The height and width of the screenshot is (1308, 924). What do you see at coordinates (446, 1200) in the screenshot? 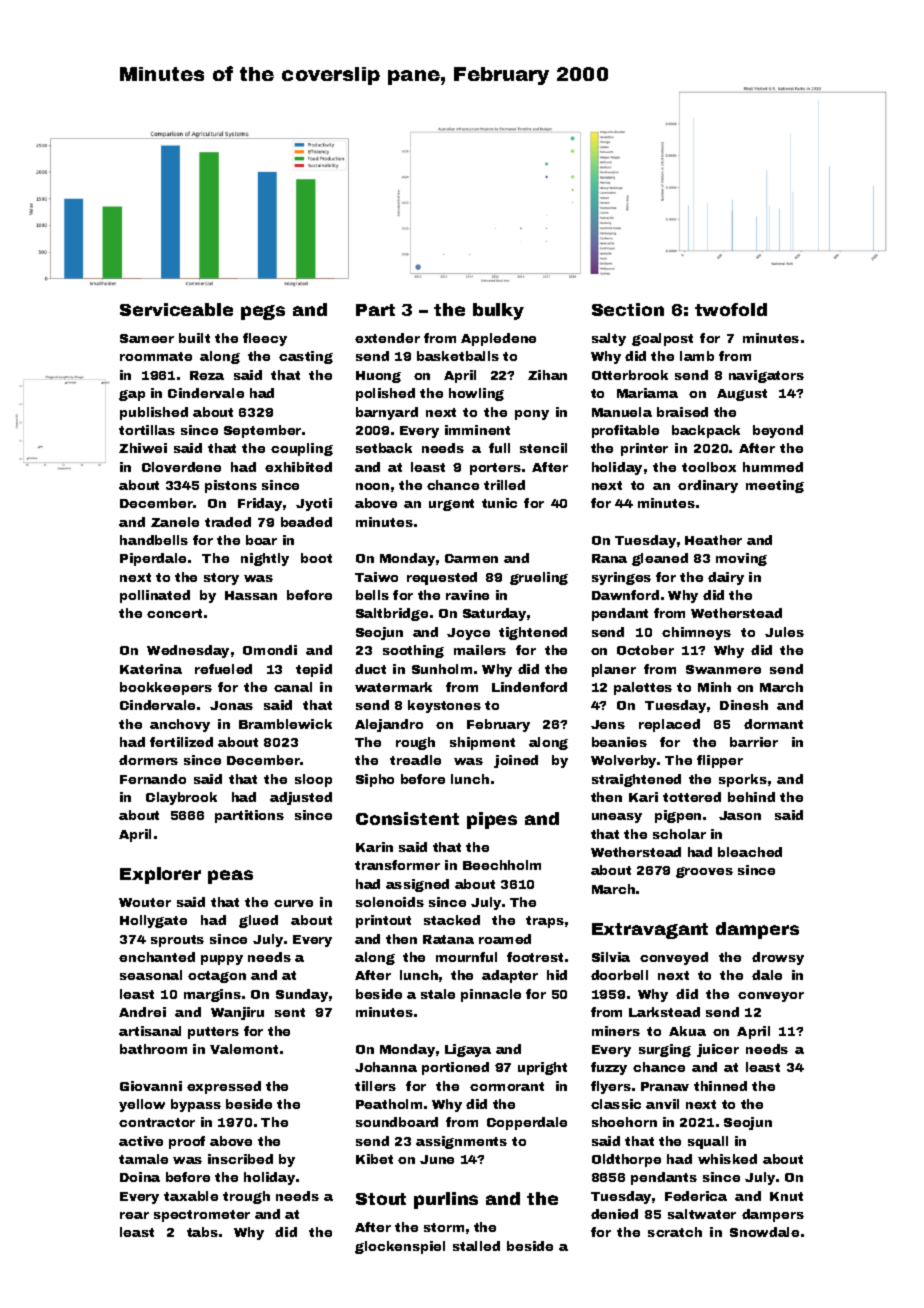
I see `purlins` at bounding box center [446, 1200].
